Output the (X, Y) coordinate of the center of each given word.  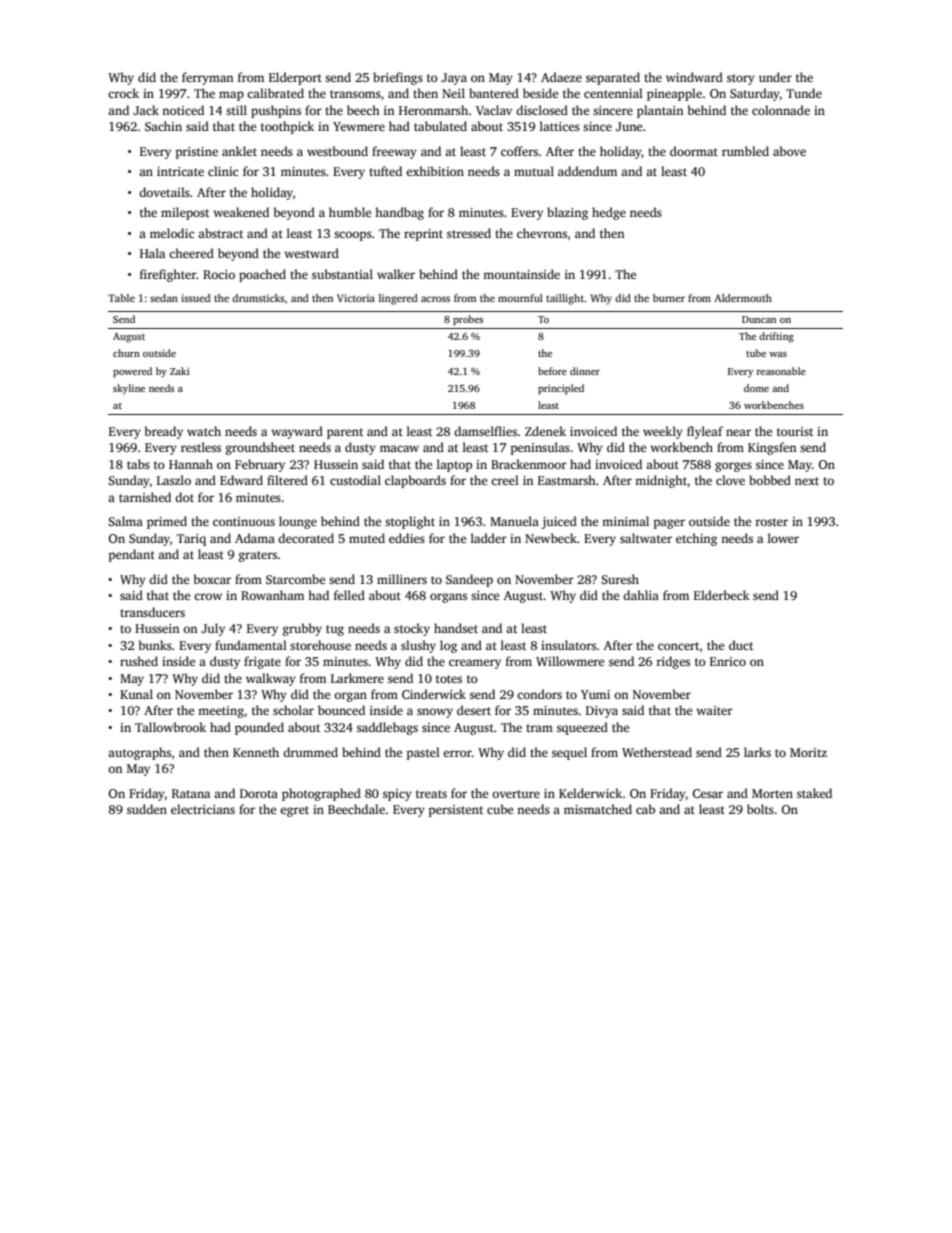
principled (561, 389)
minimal (625, 521)
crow (208, 596)
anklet (239, 151)
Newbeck (551, 538)
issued (196, 298)
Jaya (454, 79)
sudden (147, 809)
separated (613, 78)
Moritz (808, 752)
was (778, 354)
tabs (138, 464)
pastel (423, 753)
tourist (795, 431)
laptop (454, 465)
